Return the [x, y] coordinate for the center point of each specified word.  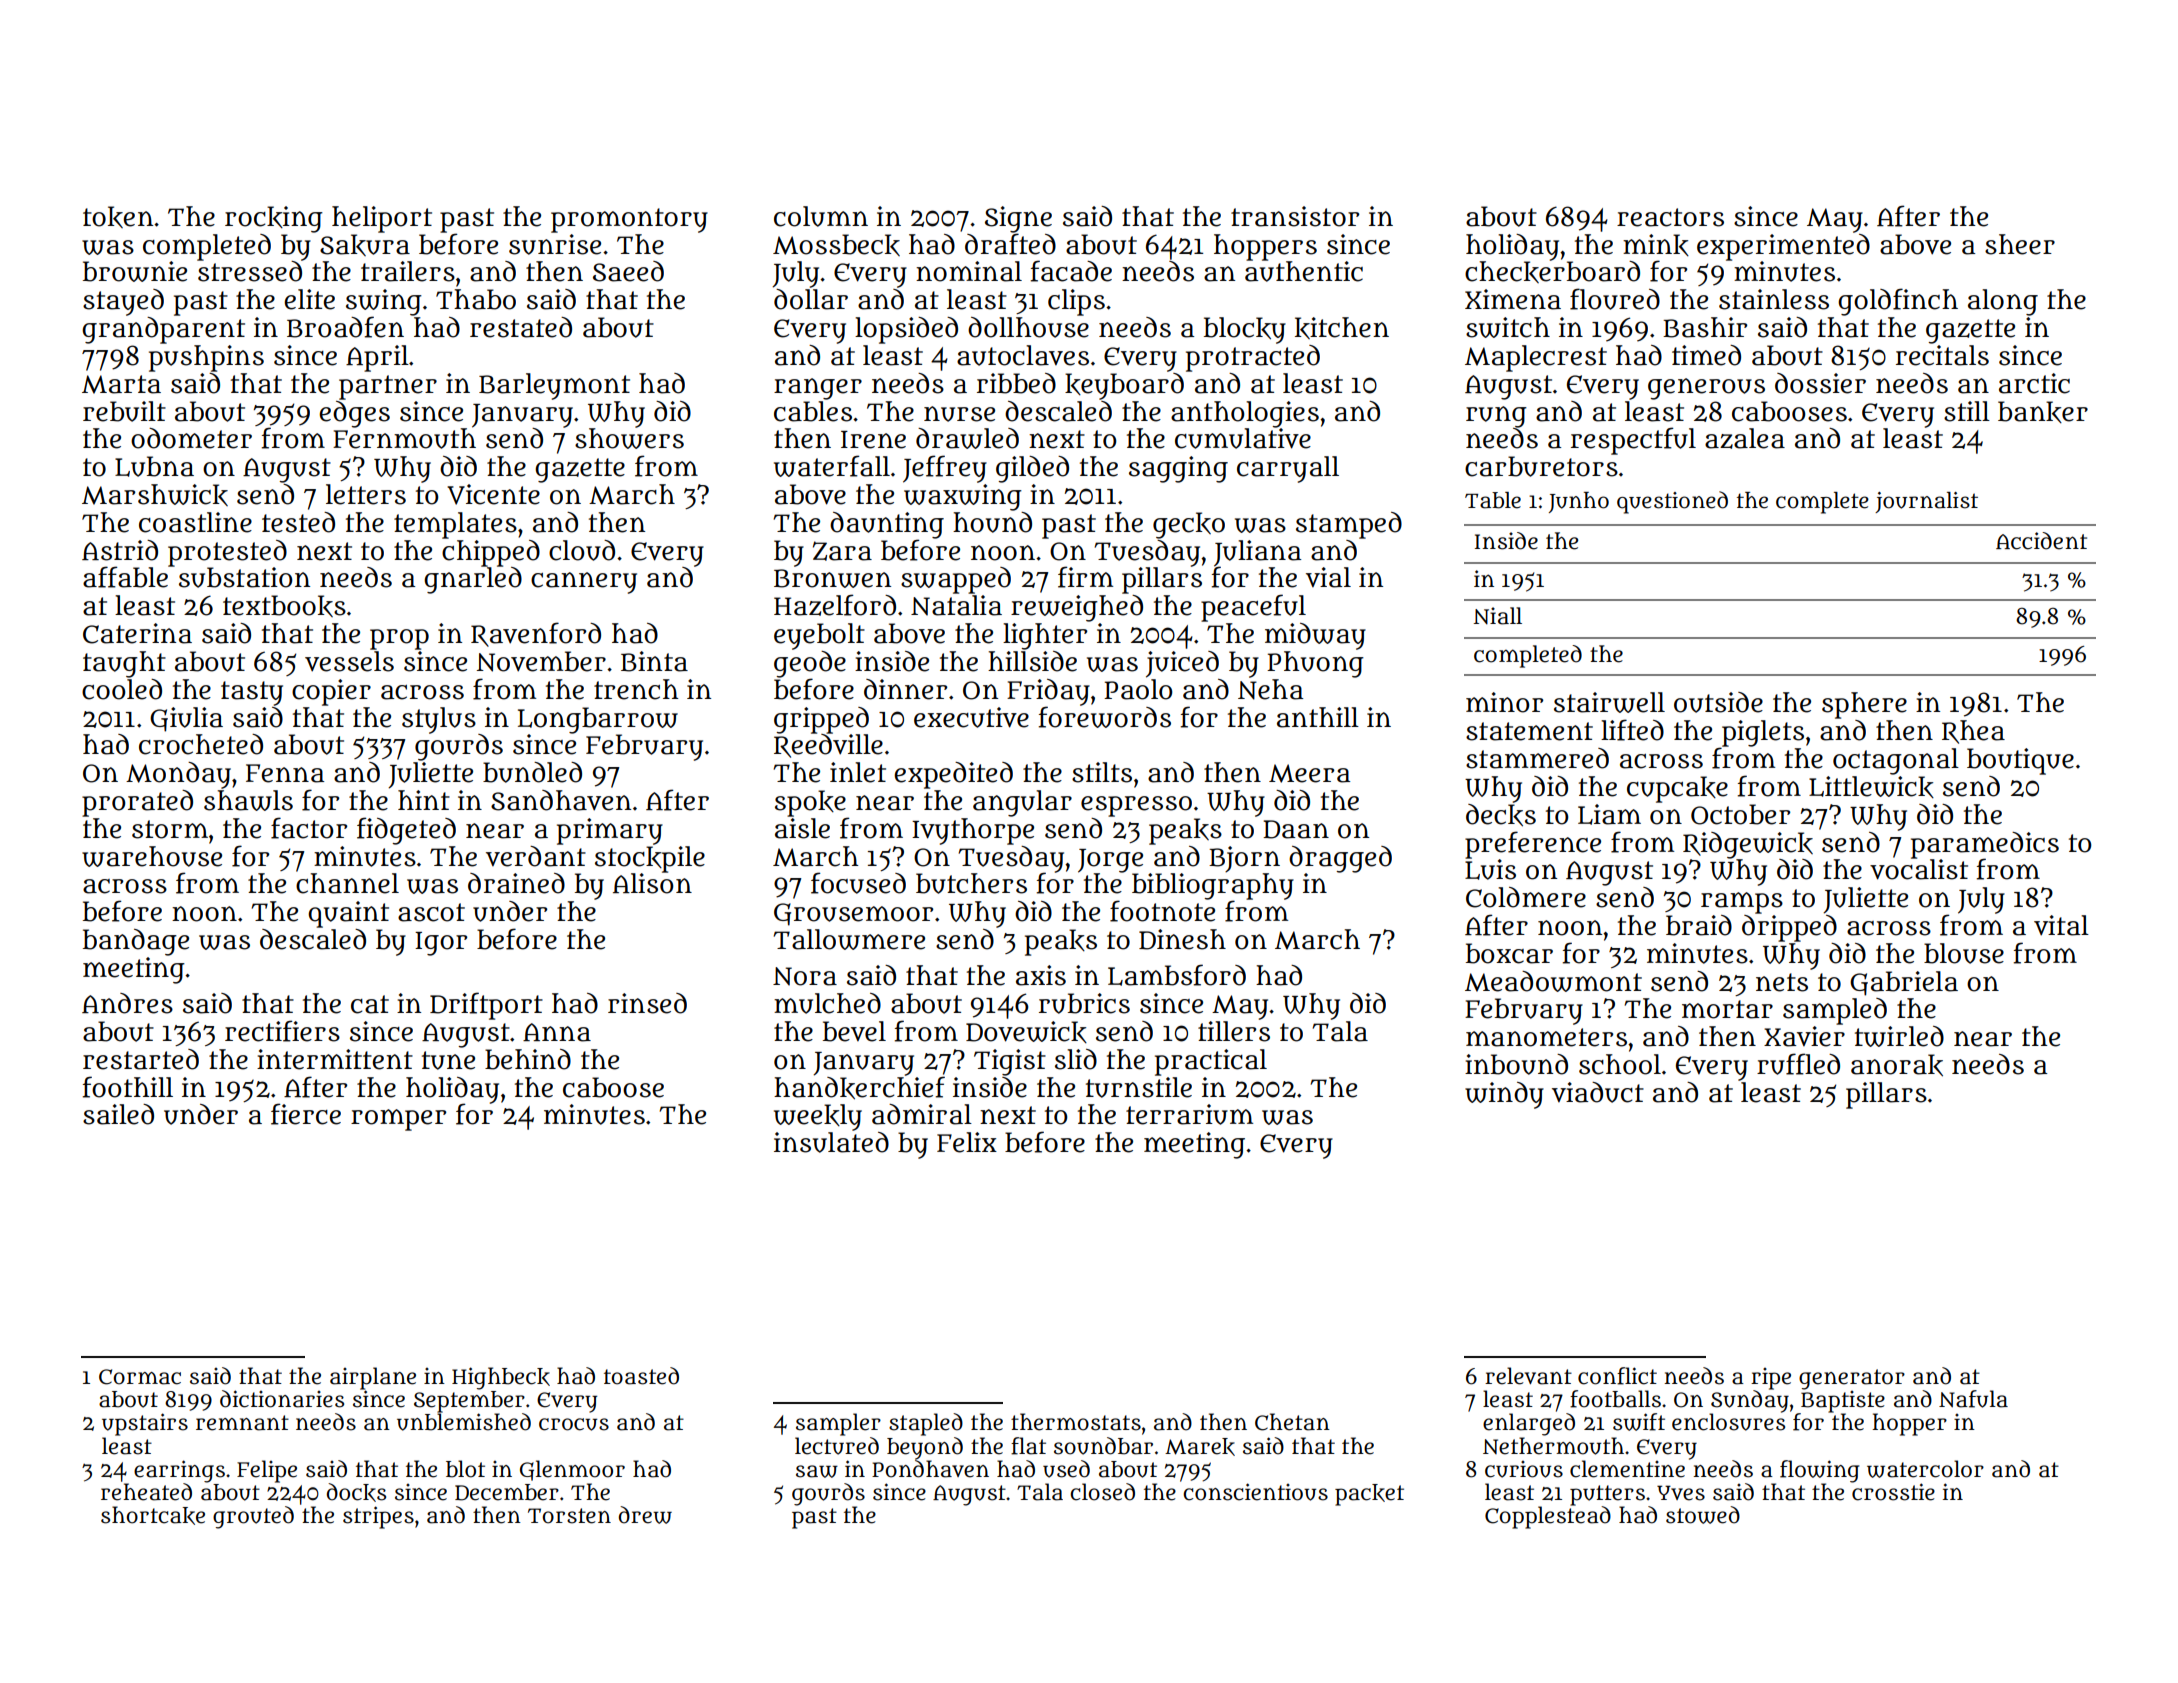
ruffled [1798, 1064]
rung [1496, 417]
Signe [1018, 219]
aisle [802, 828]
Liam [1609, 814]
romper [398, 1120]
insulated [831, 1142]
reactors [1670, 217]
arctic [2034, 383]
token [118, 217]
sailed [118, 1114]
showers [629, 438]
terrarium [1189, 1114]
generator [1852, 1379]
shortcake [153, 1515]
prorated [137, 803]
